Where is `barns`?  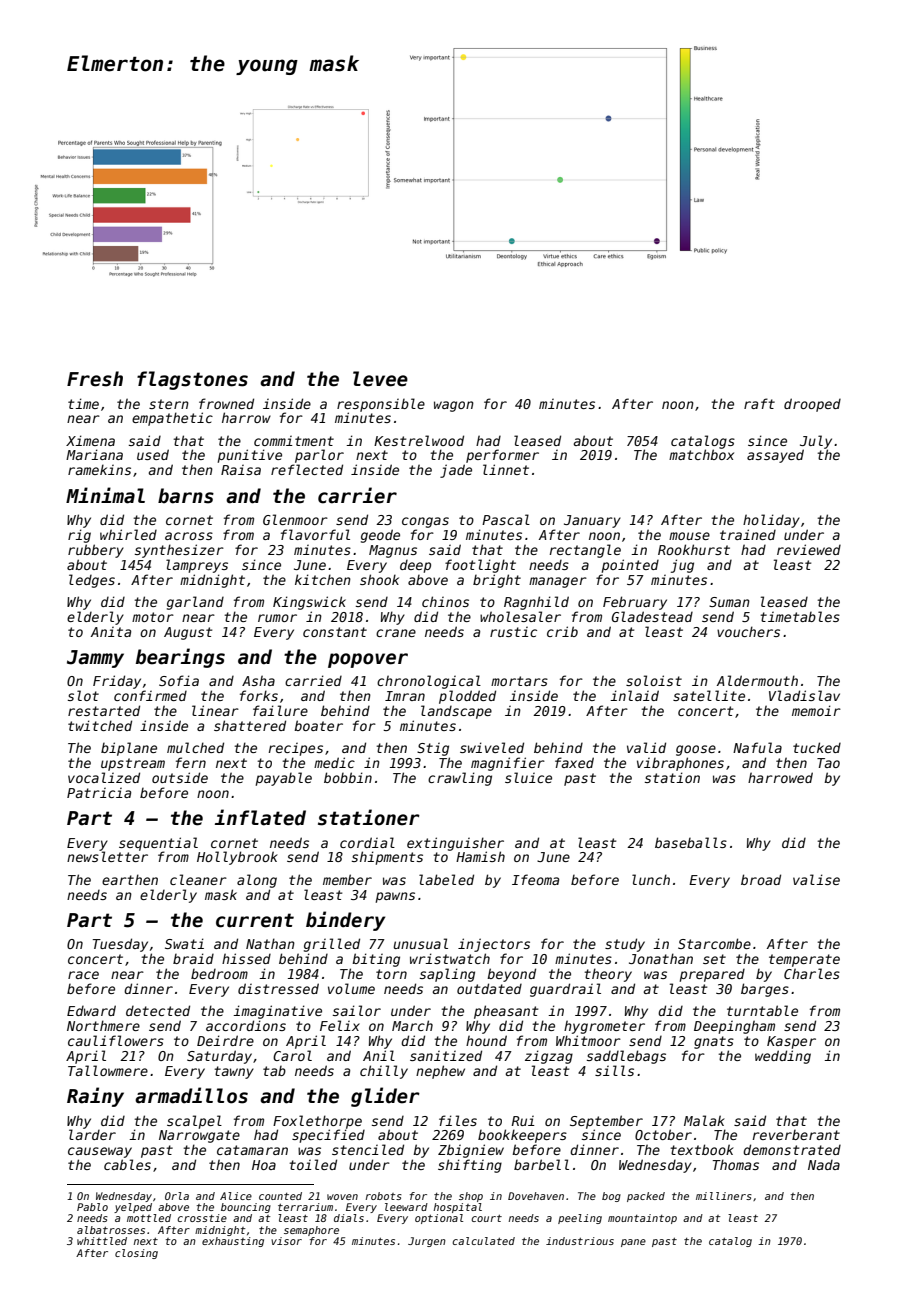
barns is located at coordinates (186, 496).
